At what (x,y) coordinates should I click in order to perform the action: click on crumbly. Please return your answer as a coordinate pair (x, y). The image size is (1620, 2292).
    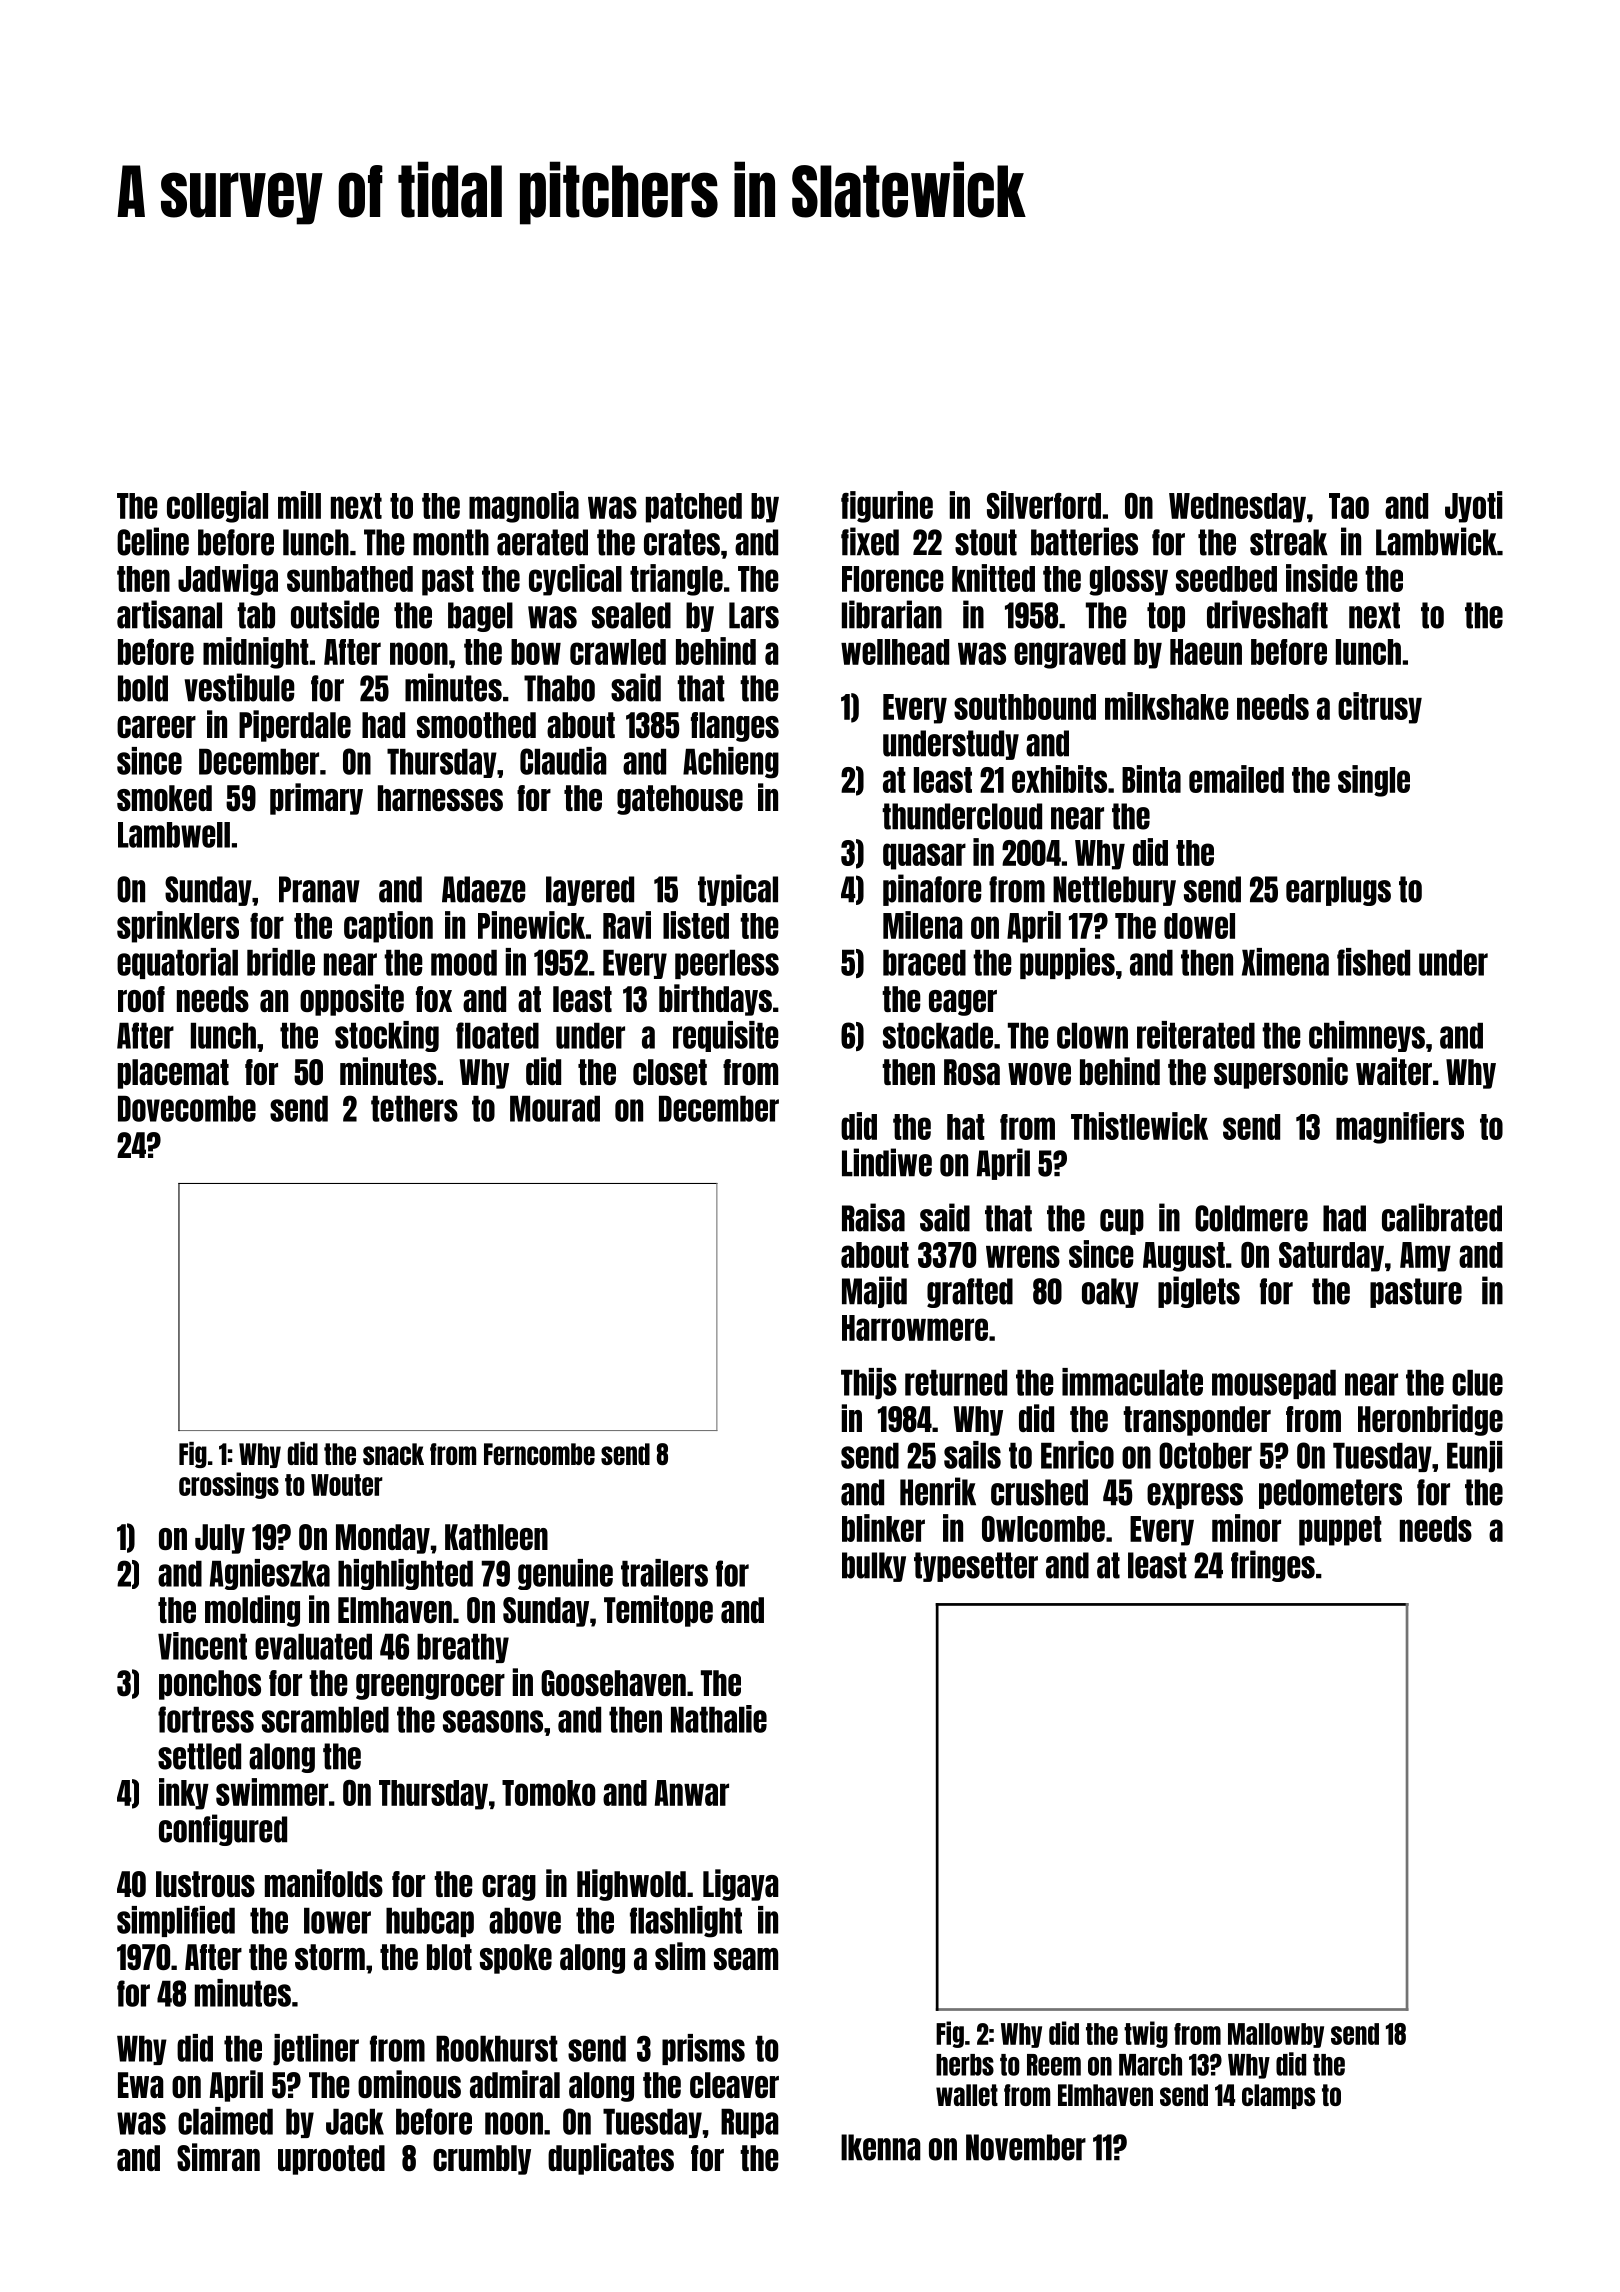
    Looking at the image, I should click on (482, 2160).
